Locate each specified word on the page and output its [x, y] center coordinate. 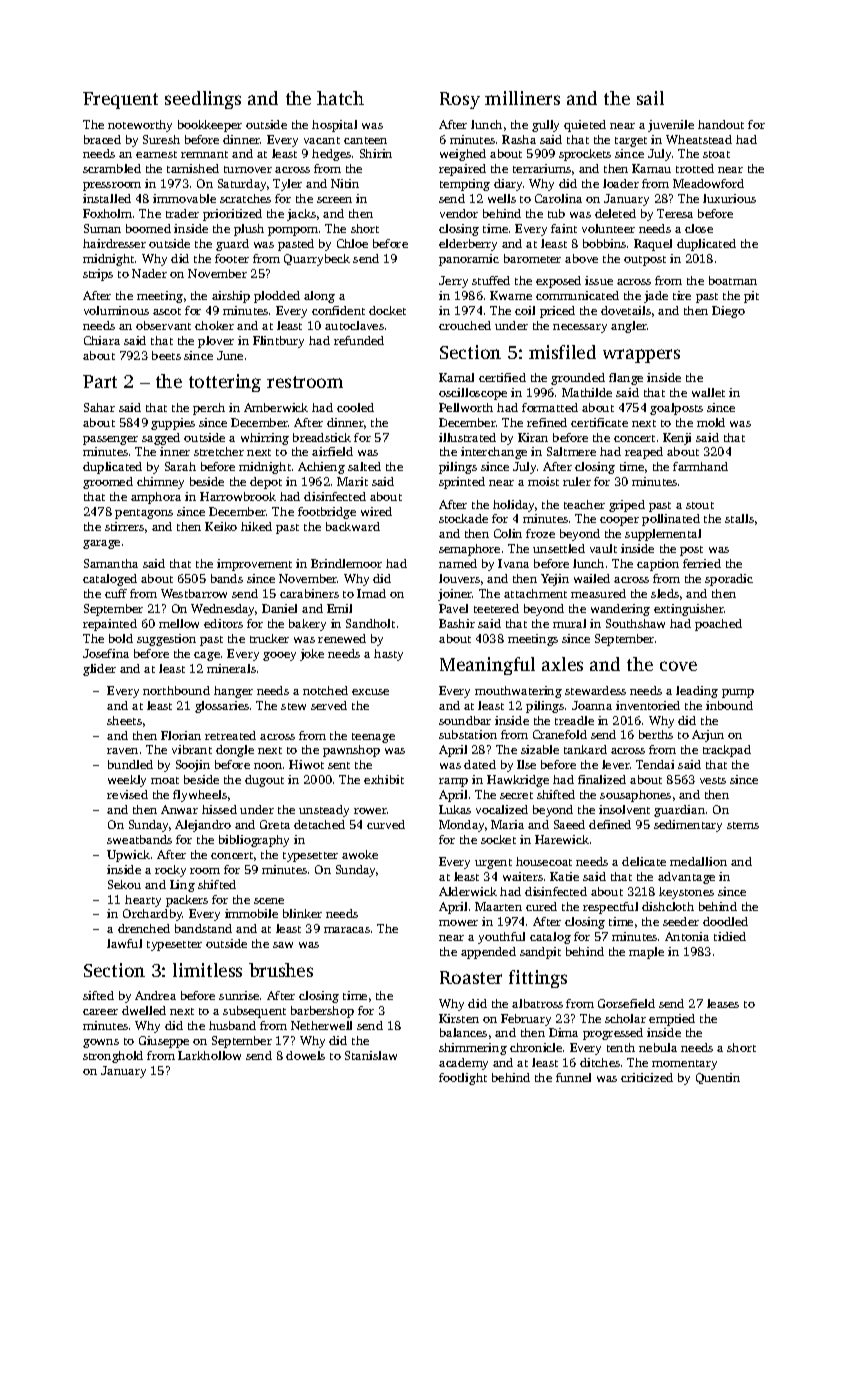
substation [468, 734]
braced [102, 139]
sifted [98, 995]
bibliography [254, 841]
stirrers [124, 526]
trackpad [727, 751]
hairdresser [114, 243]
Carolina [558, 198]
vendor [459, 213]
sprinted [462, 483]
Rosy [460, 100]
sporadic [729, 580]
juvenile [671, 126]
